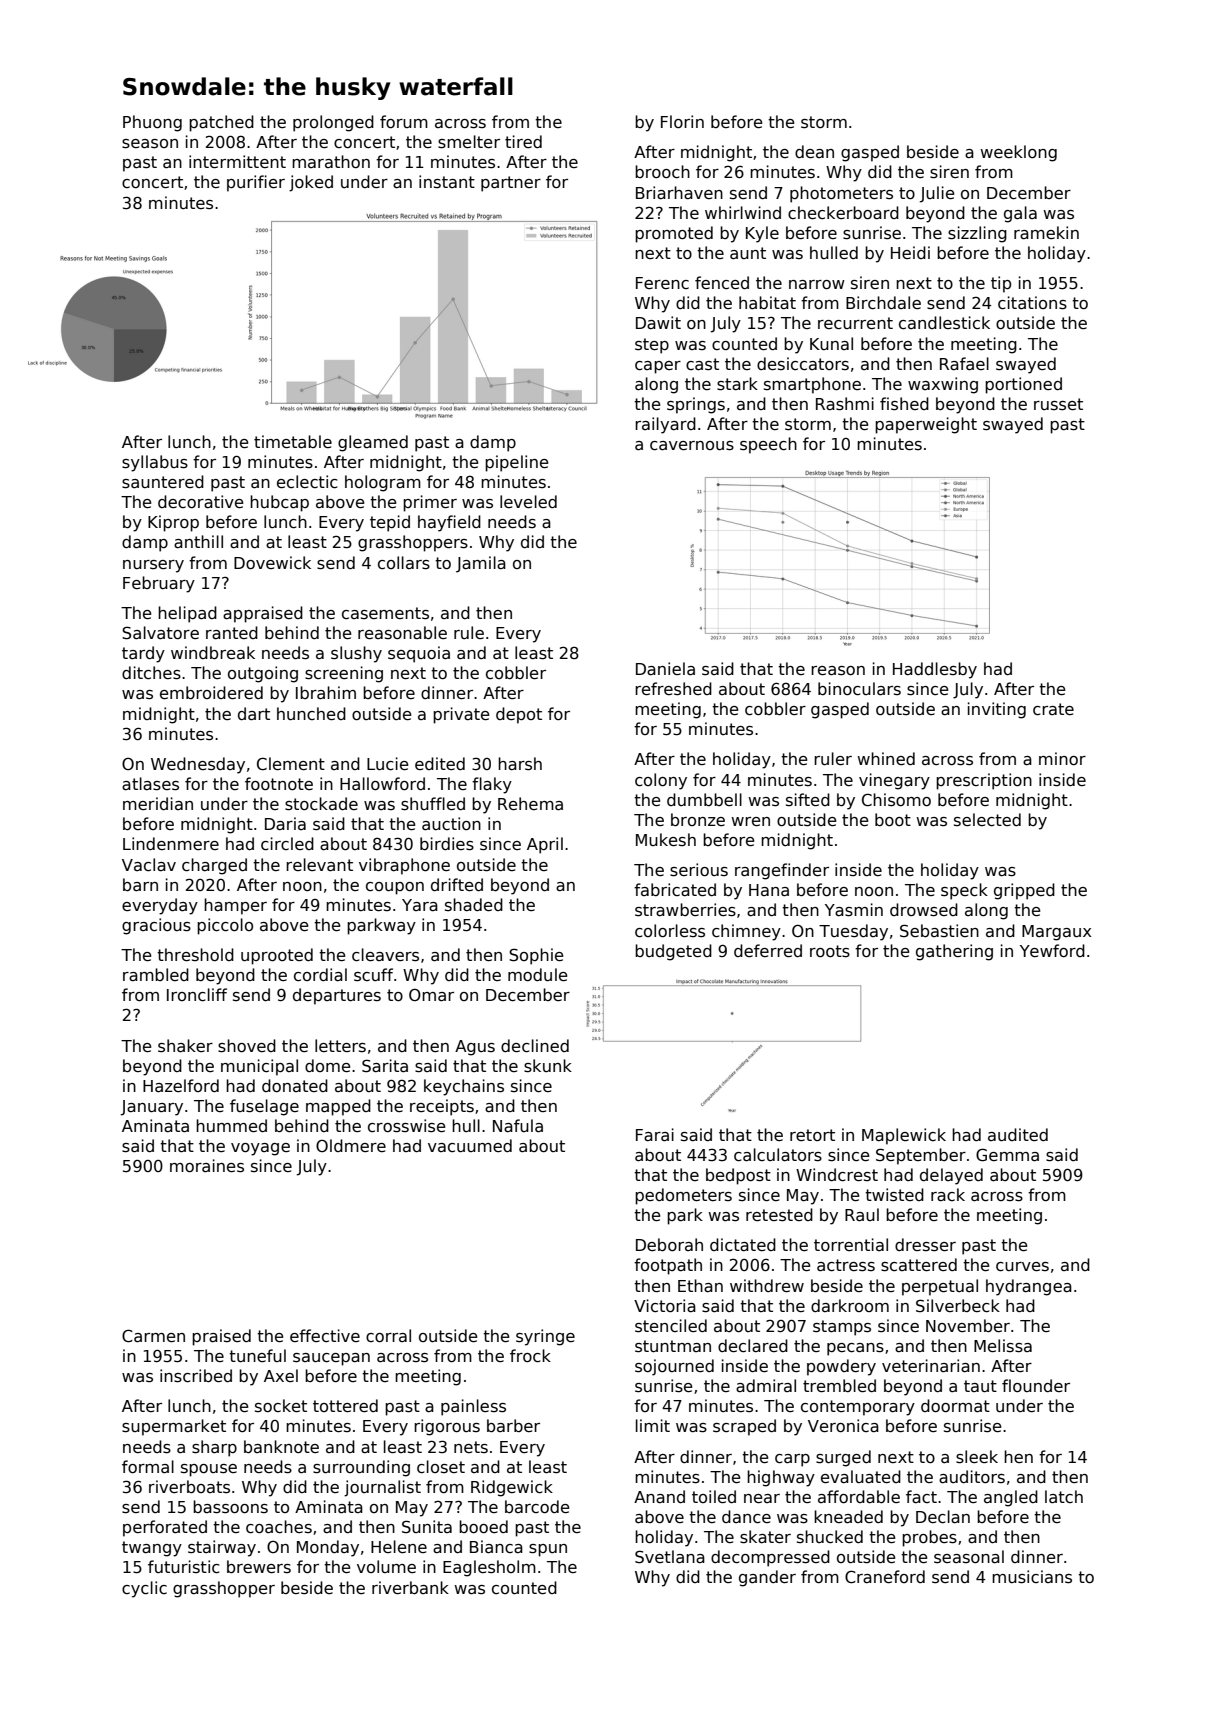  What do you see at coordinates (311, 183) in the screenshot?
I see `joked` at bounding box center [311, 183].
